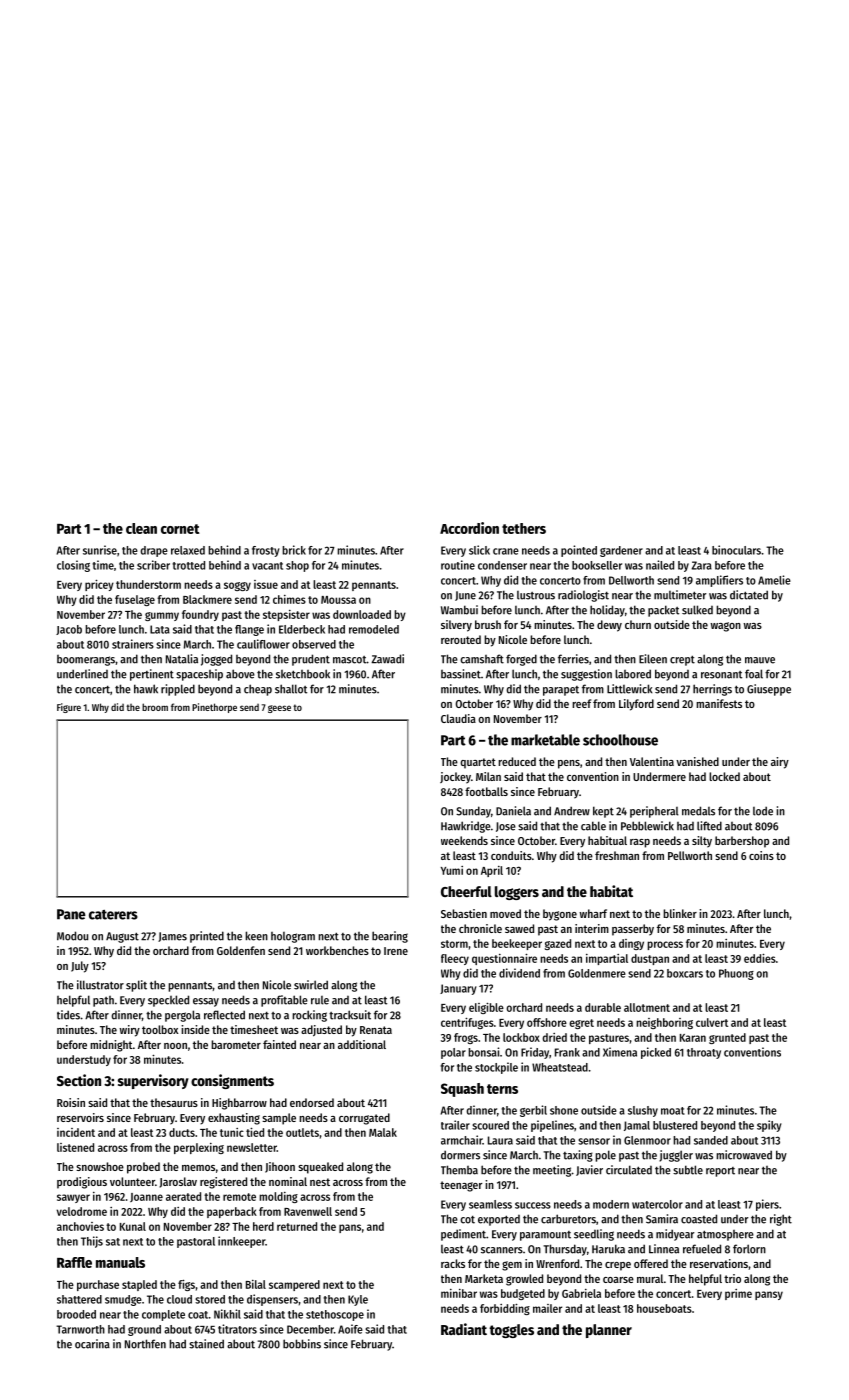 Image resolution: width=849 pixels, height=1400 pixels. I want to click on binoculars, so click(736, 550).
